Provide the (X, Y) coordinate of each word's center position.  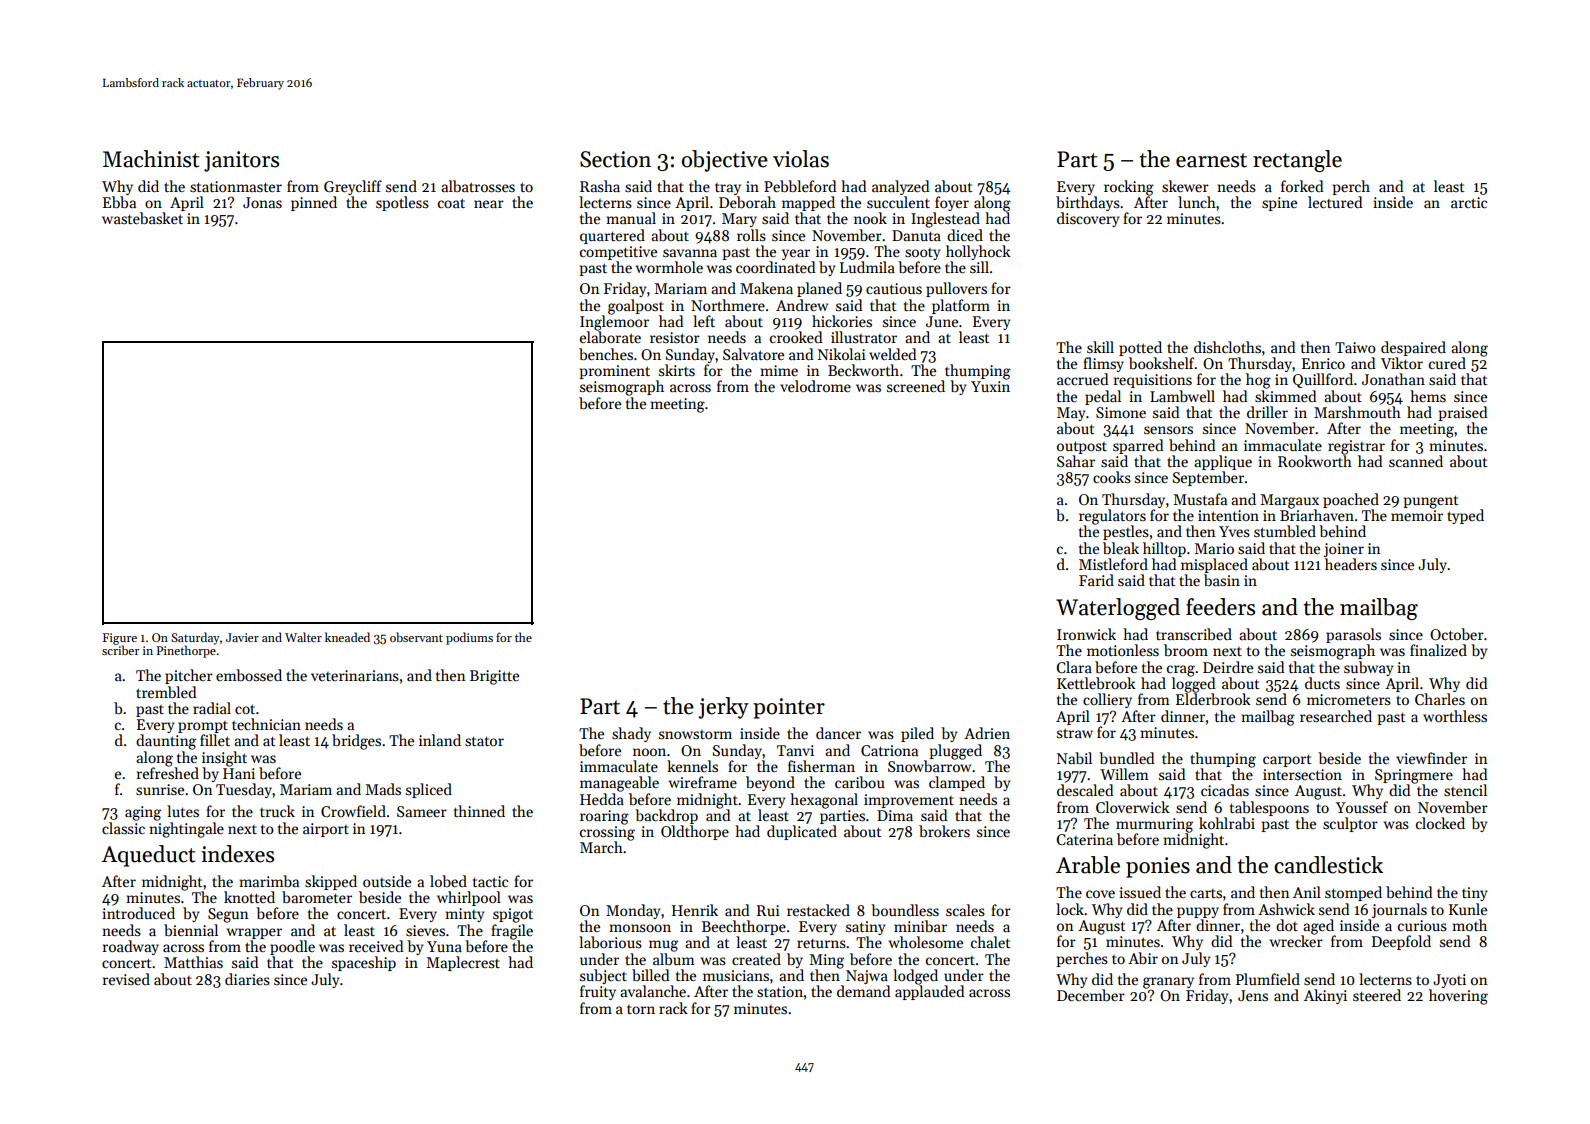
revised (126, 979)
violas (801, 159)
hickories (842, 321)
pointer (789, 708)
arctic (1469, 202)
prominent (614, 372)
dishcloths (1227, 347)
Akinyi (1325, 996)
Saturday (195, 638)
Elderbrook (1213, 699)
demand (864, 991)
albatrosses (478, 186)
